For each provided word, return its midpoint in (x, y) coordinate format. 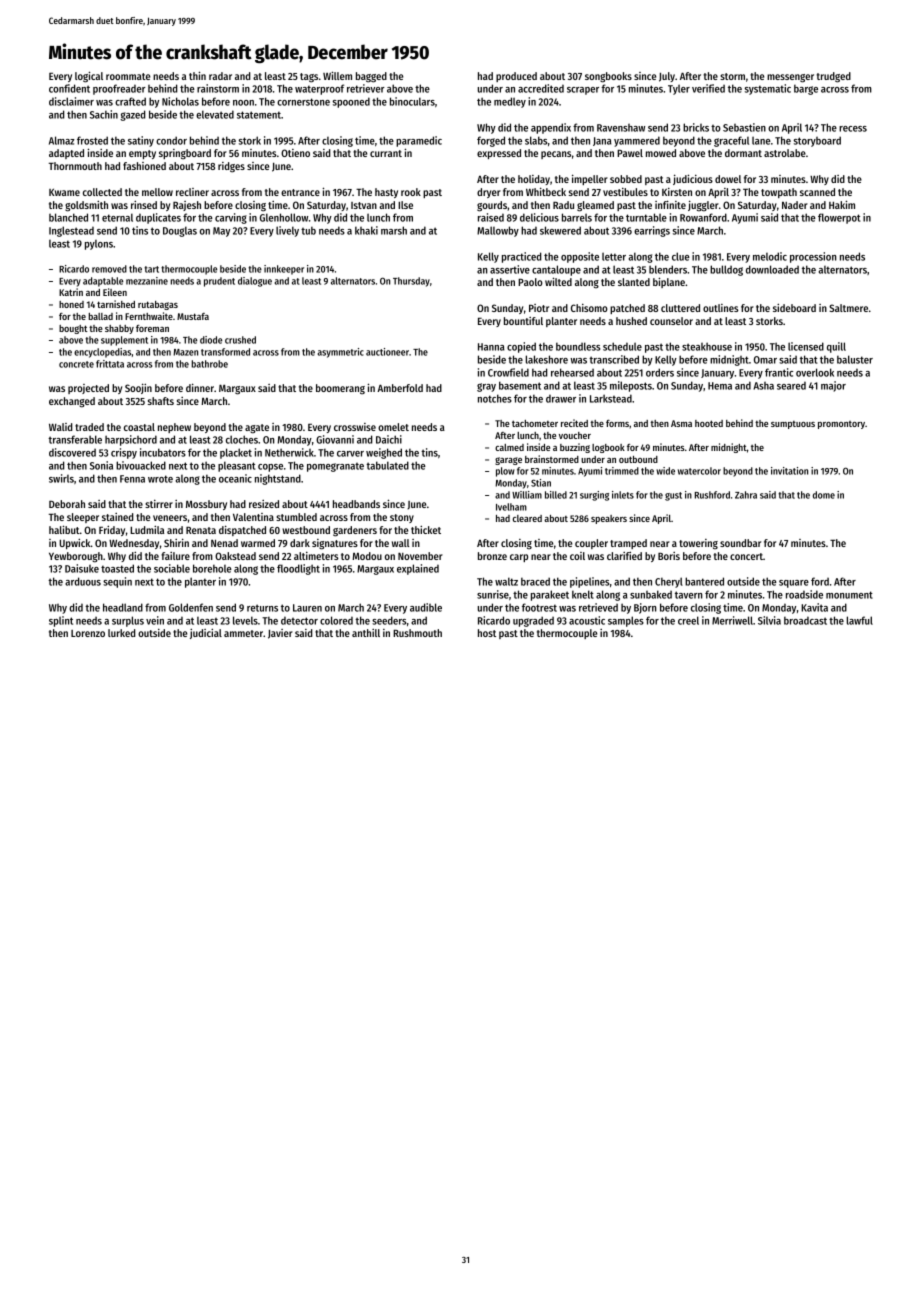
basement (520, 385)
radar (220, 76)
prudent (219, 282)
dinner (200, 387)
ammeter (243, 633)
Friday (112, 530)
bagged (371, 77)
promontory (841, 425)
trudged (834, 77)
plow (505, 472)
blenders (668, 269)
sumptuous (793, 425)
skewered (560, 230)
